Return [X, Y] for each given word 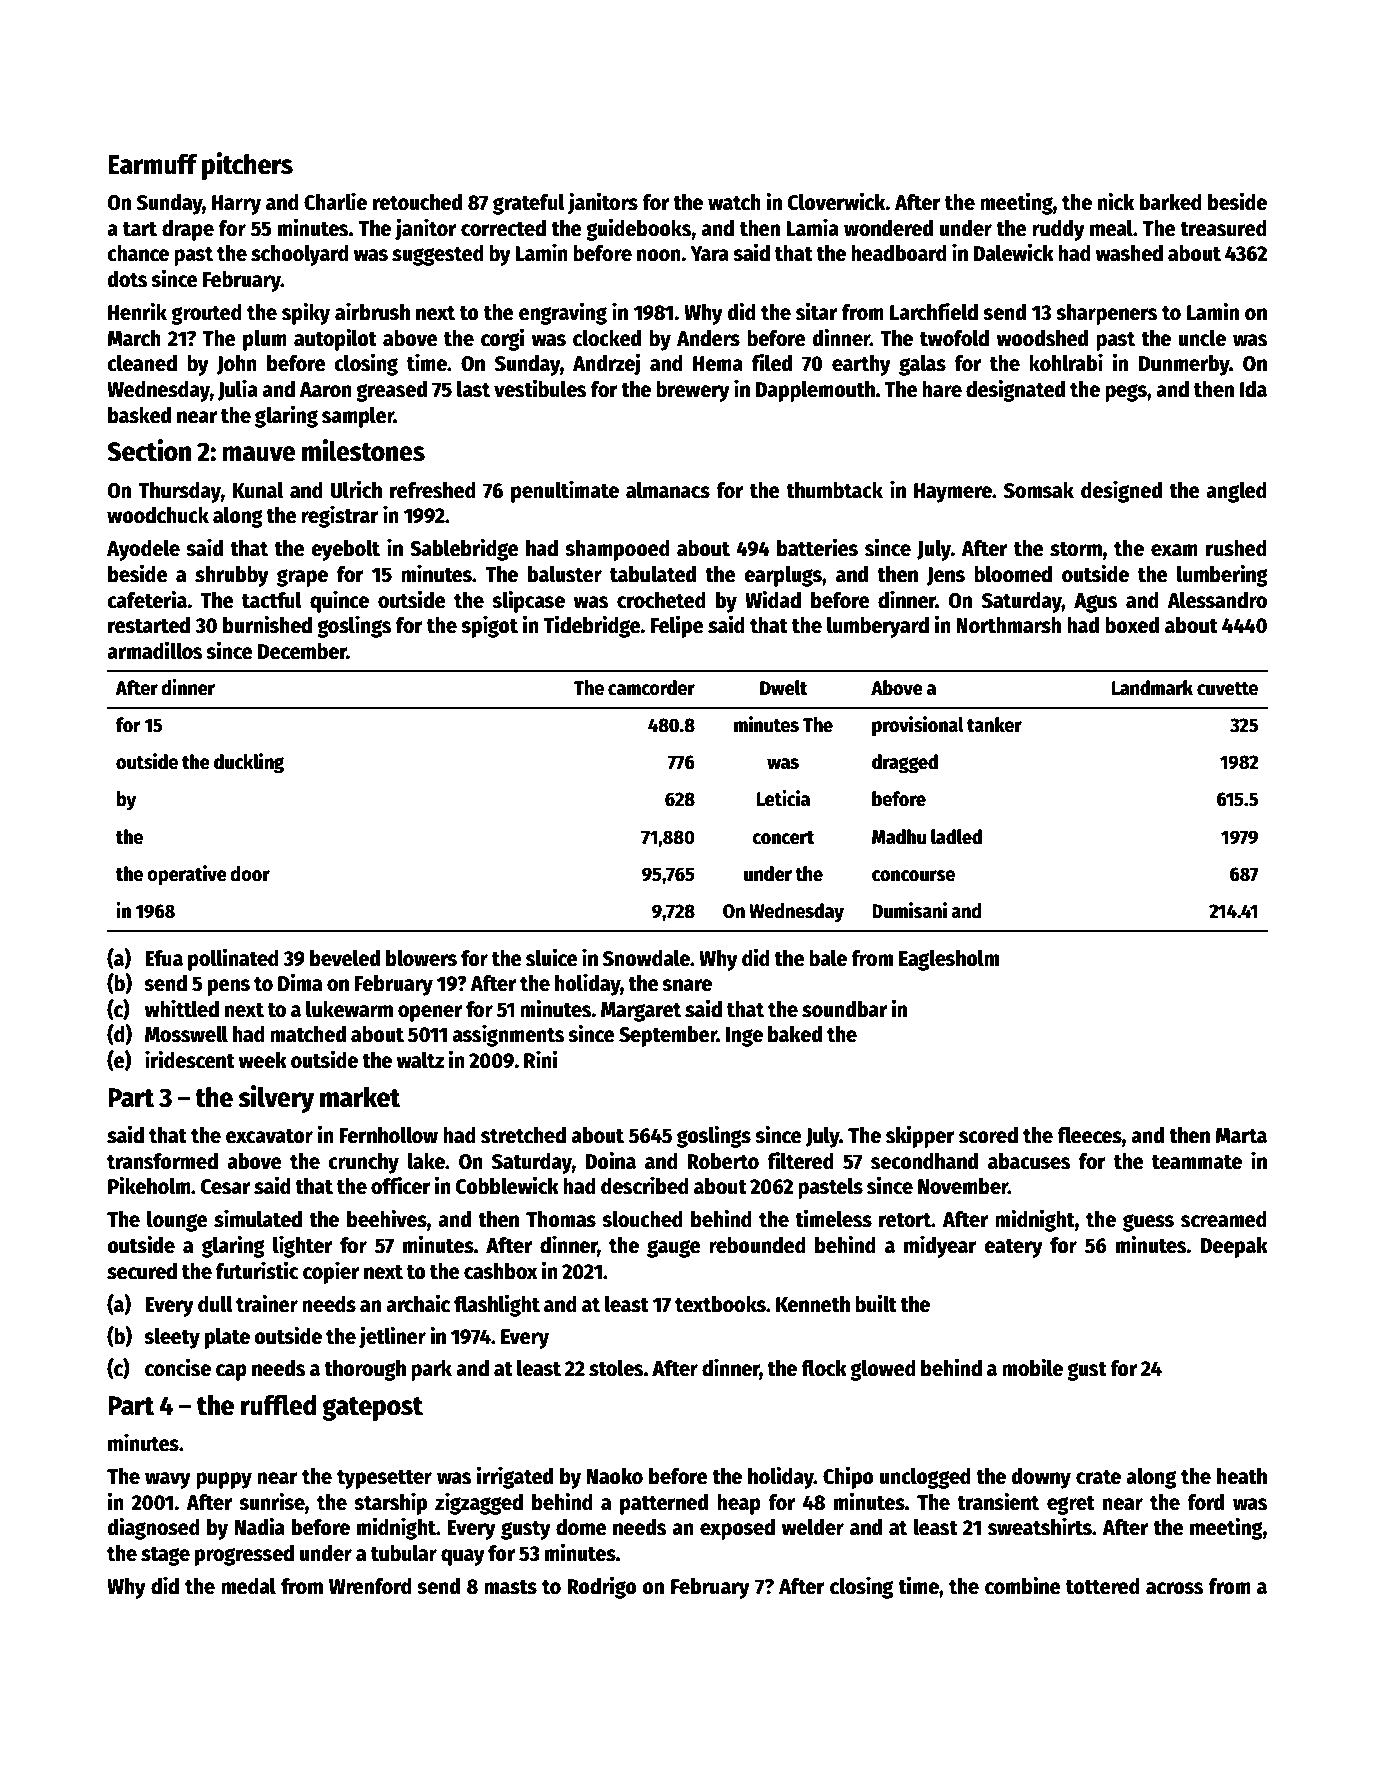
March [134, 338]
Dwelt [783, 688]
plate [227, 1338]
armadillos [155, 650]
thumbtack [834, 490]
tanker [994, 725]
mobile [1032, 1367]
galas [922, 365]
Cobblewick [507, 1185]
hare [942, 389]
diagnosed [154, 1528]
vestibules [540, 388]
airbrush [372, 311]
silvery [276, 1099]
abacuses [1029, 1161]
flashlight [497, 1305]
